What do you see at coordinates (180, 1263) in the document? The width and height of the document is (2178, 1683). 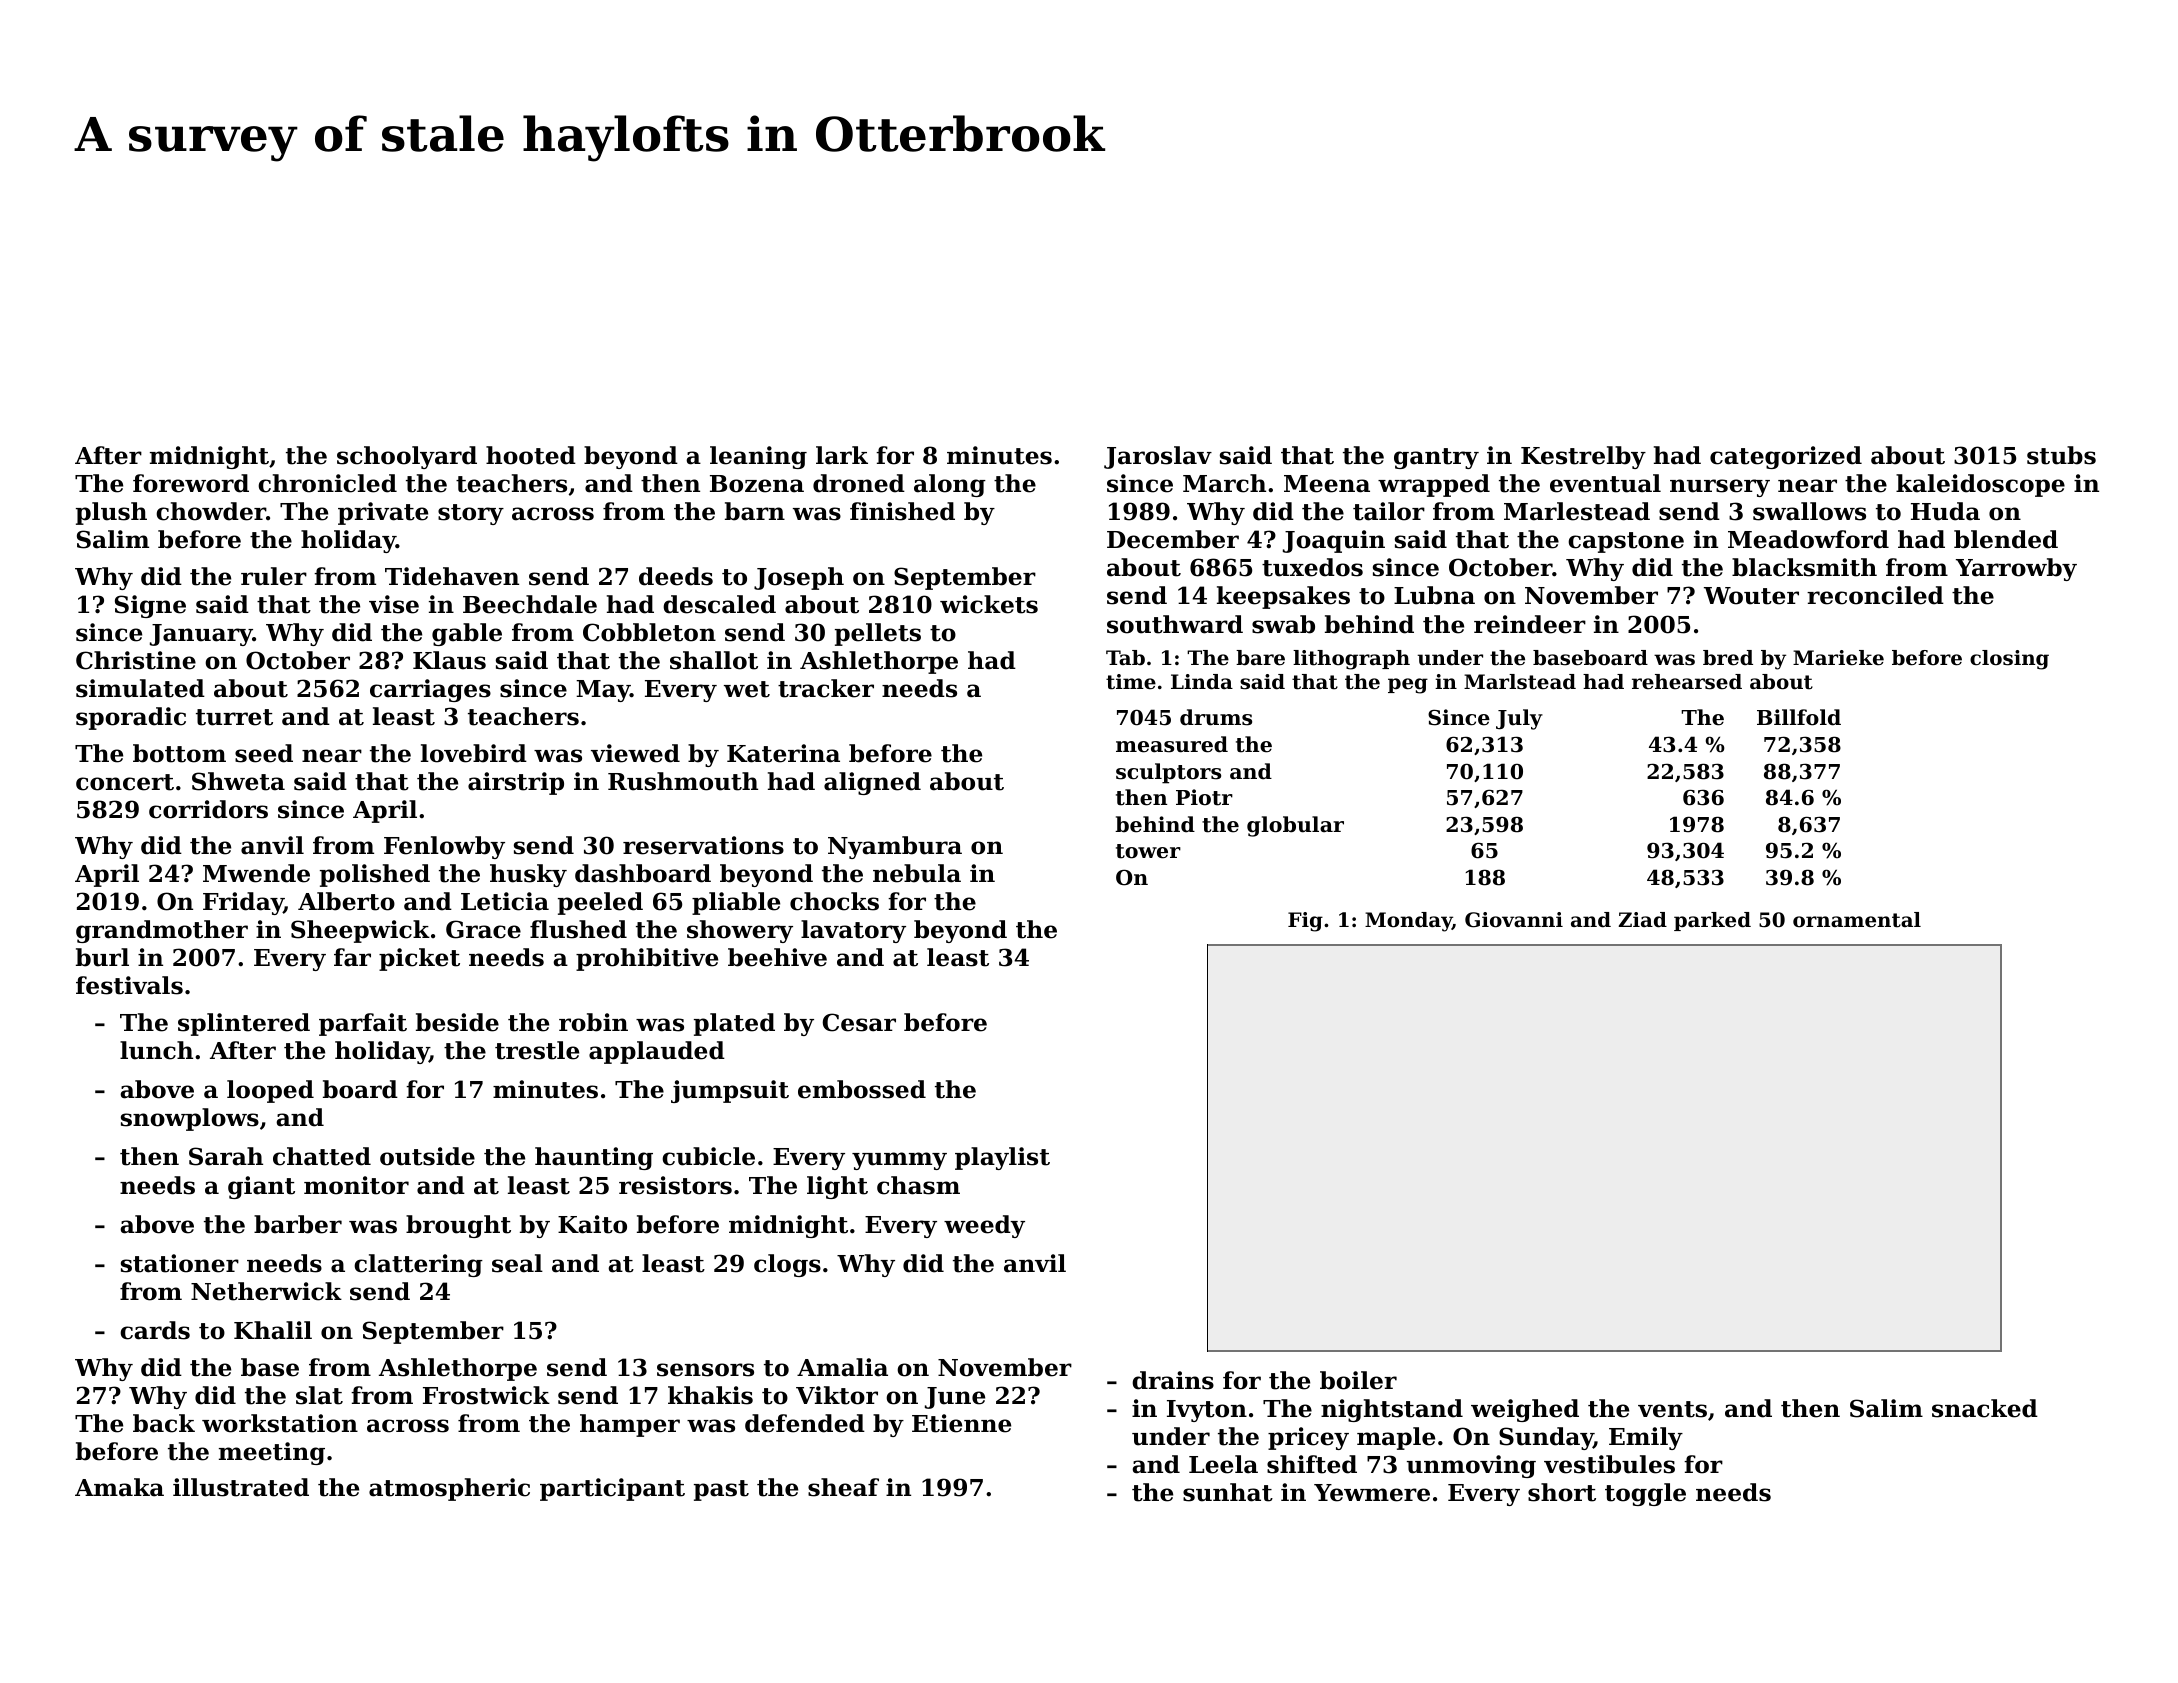 I see `stationer` at bounding box center [180, 1263].
